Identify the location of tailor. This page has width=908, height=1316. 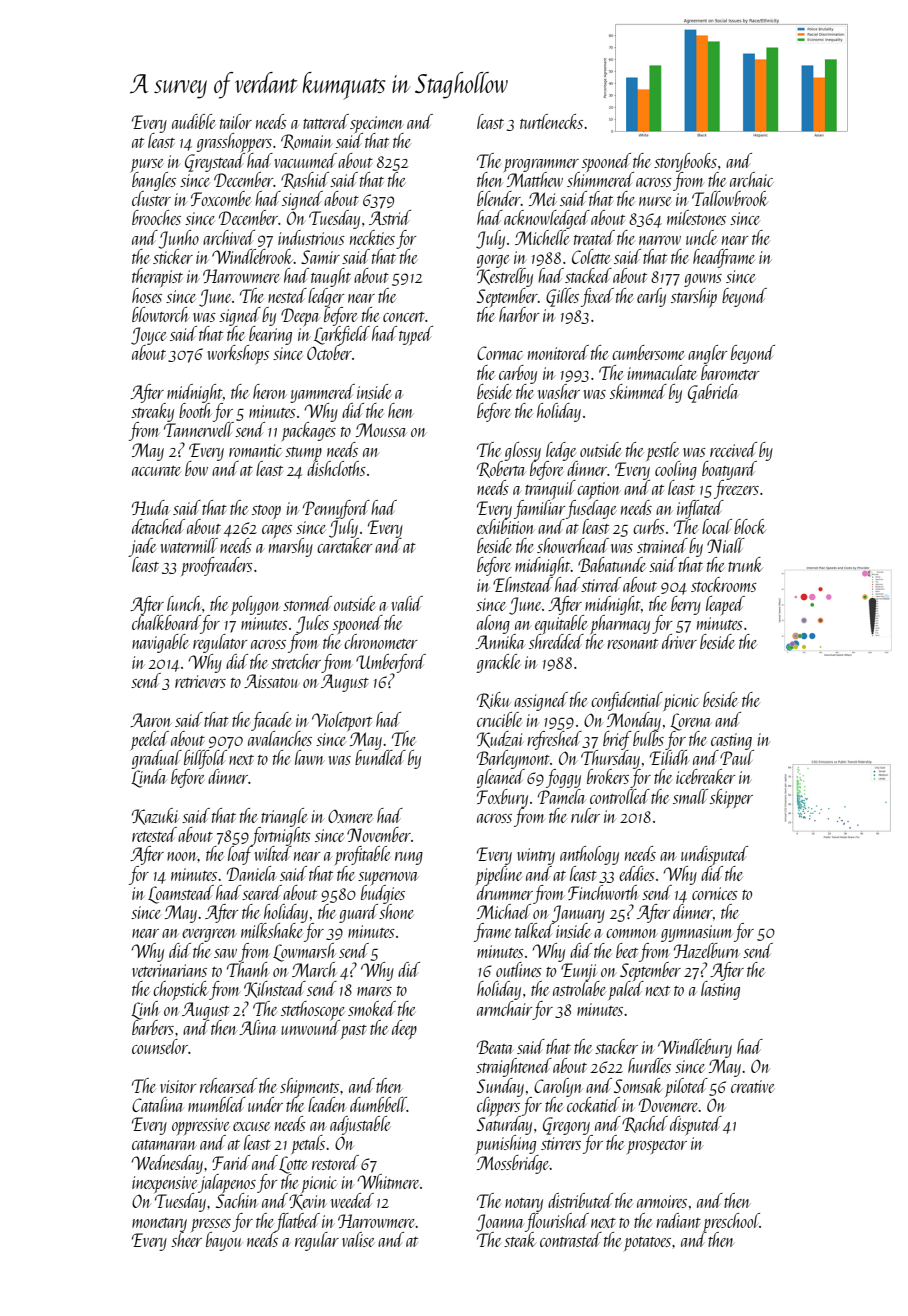
(236, 121).
